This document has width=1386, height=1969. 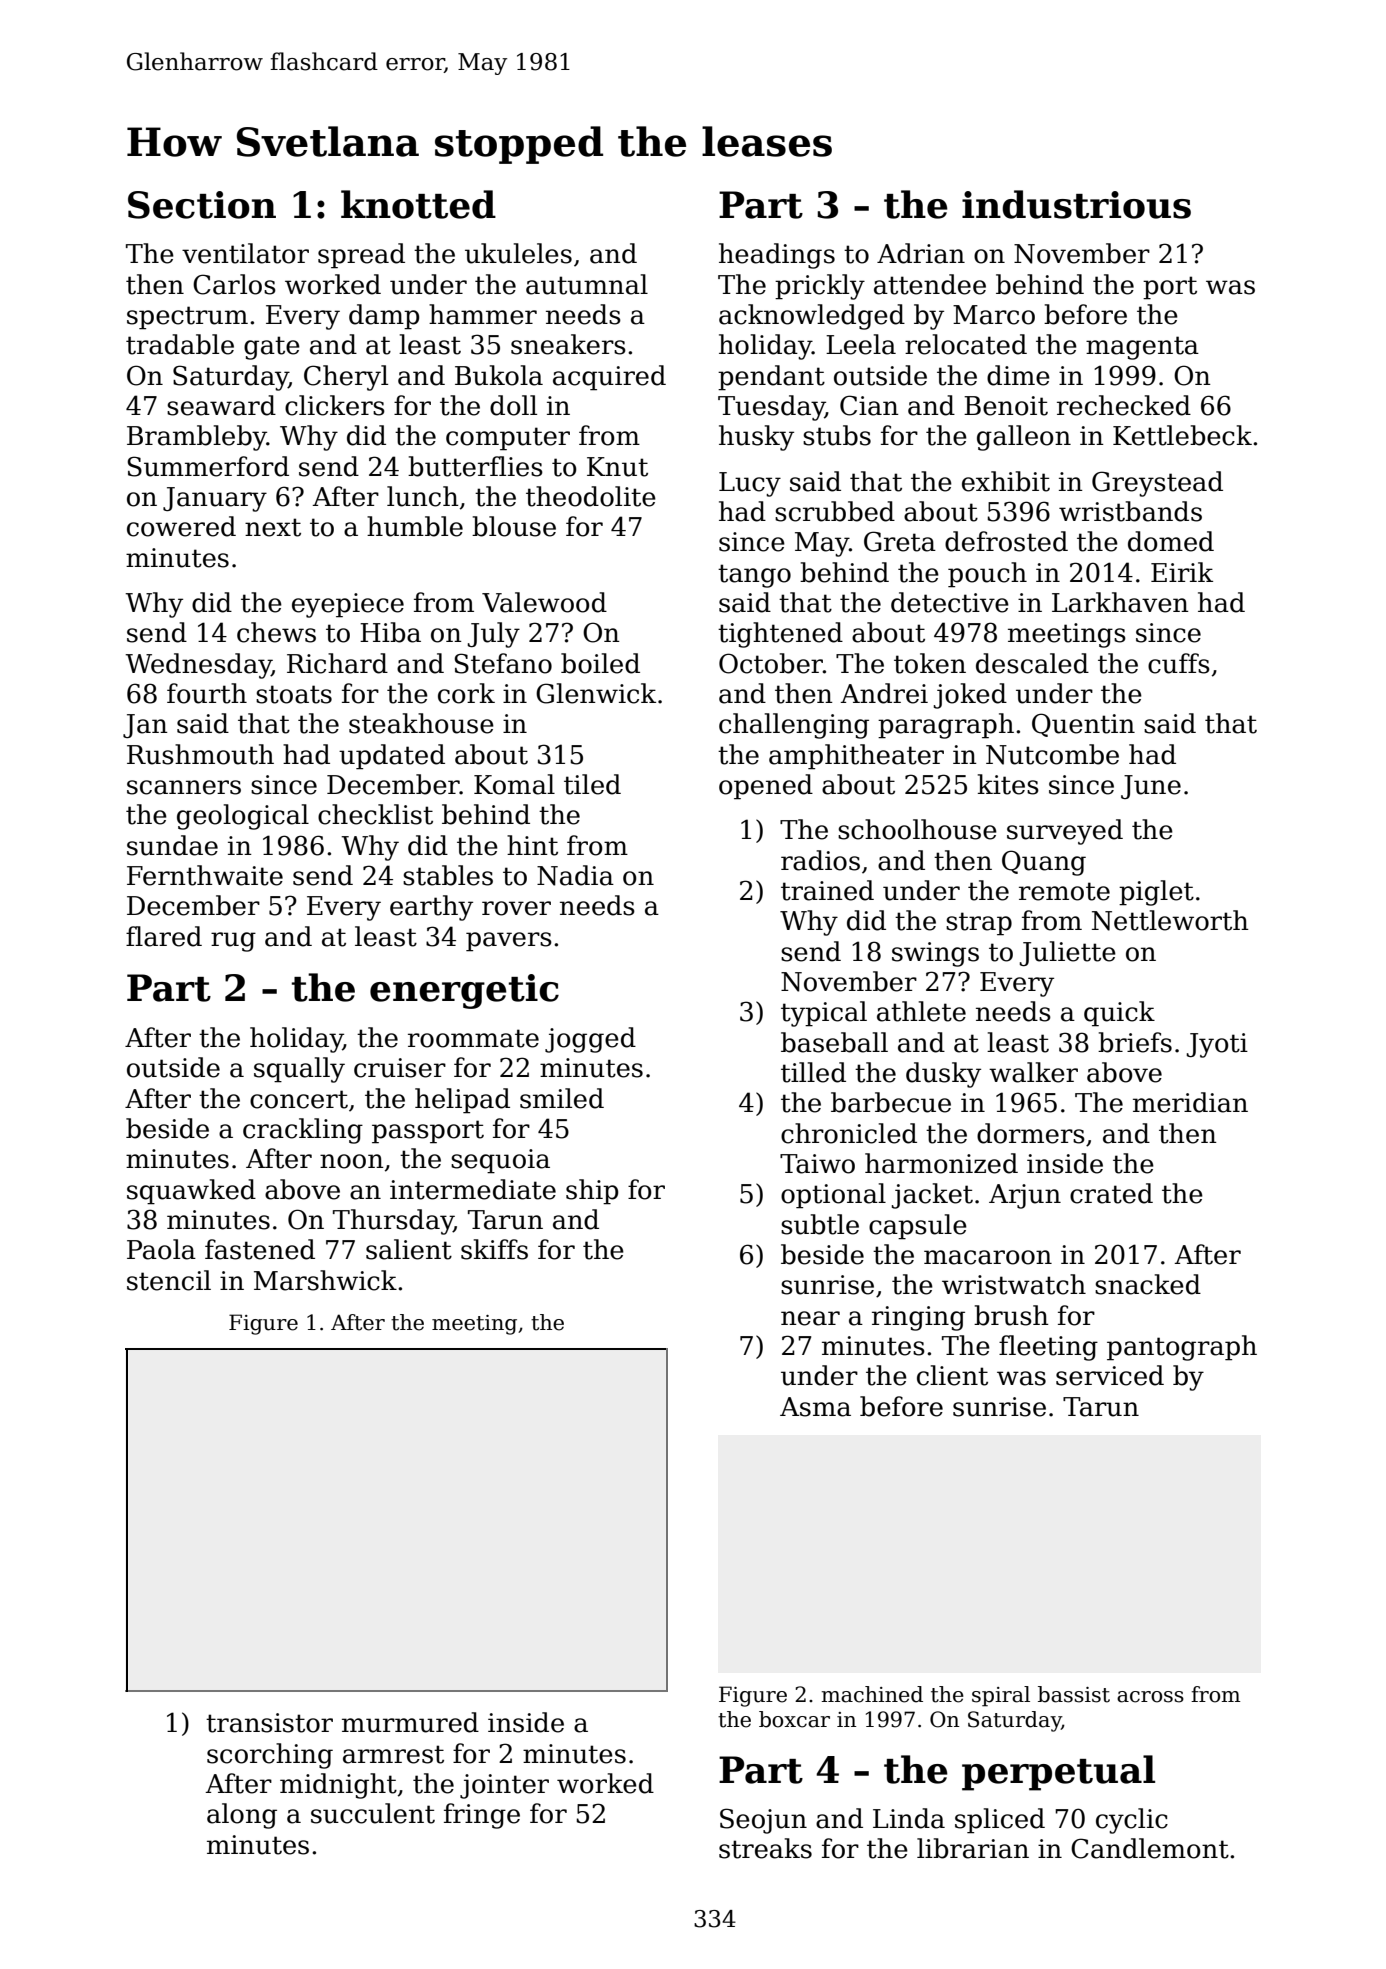 What do you see at coordinates (930, 663) in the document?
I see `token` at bounding box center [930, 663].
